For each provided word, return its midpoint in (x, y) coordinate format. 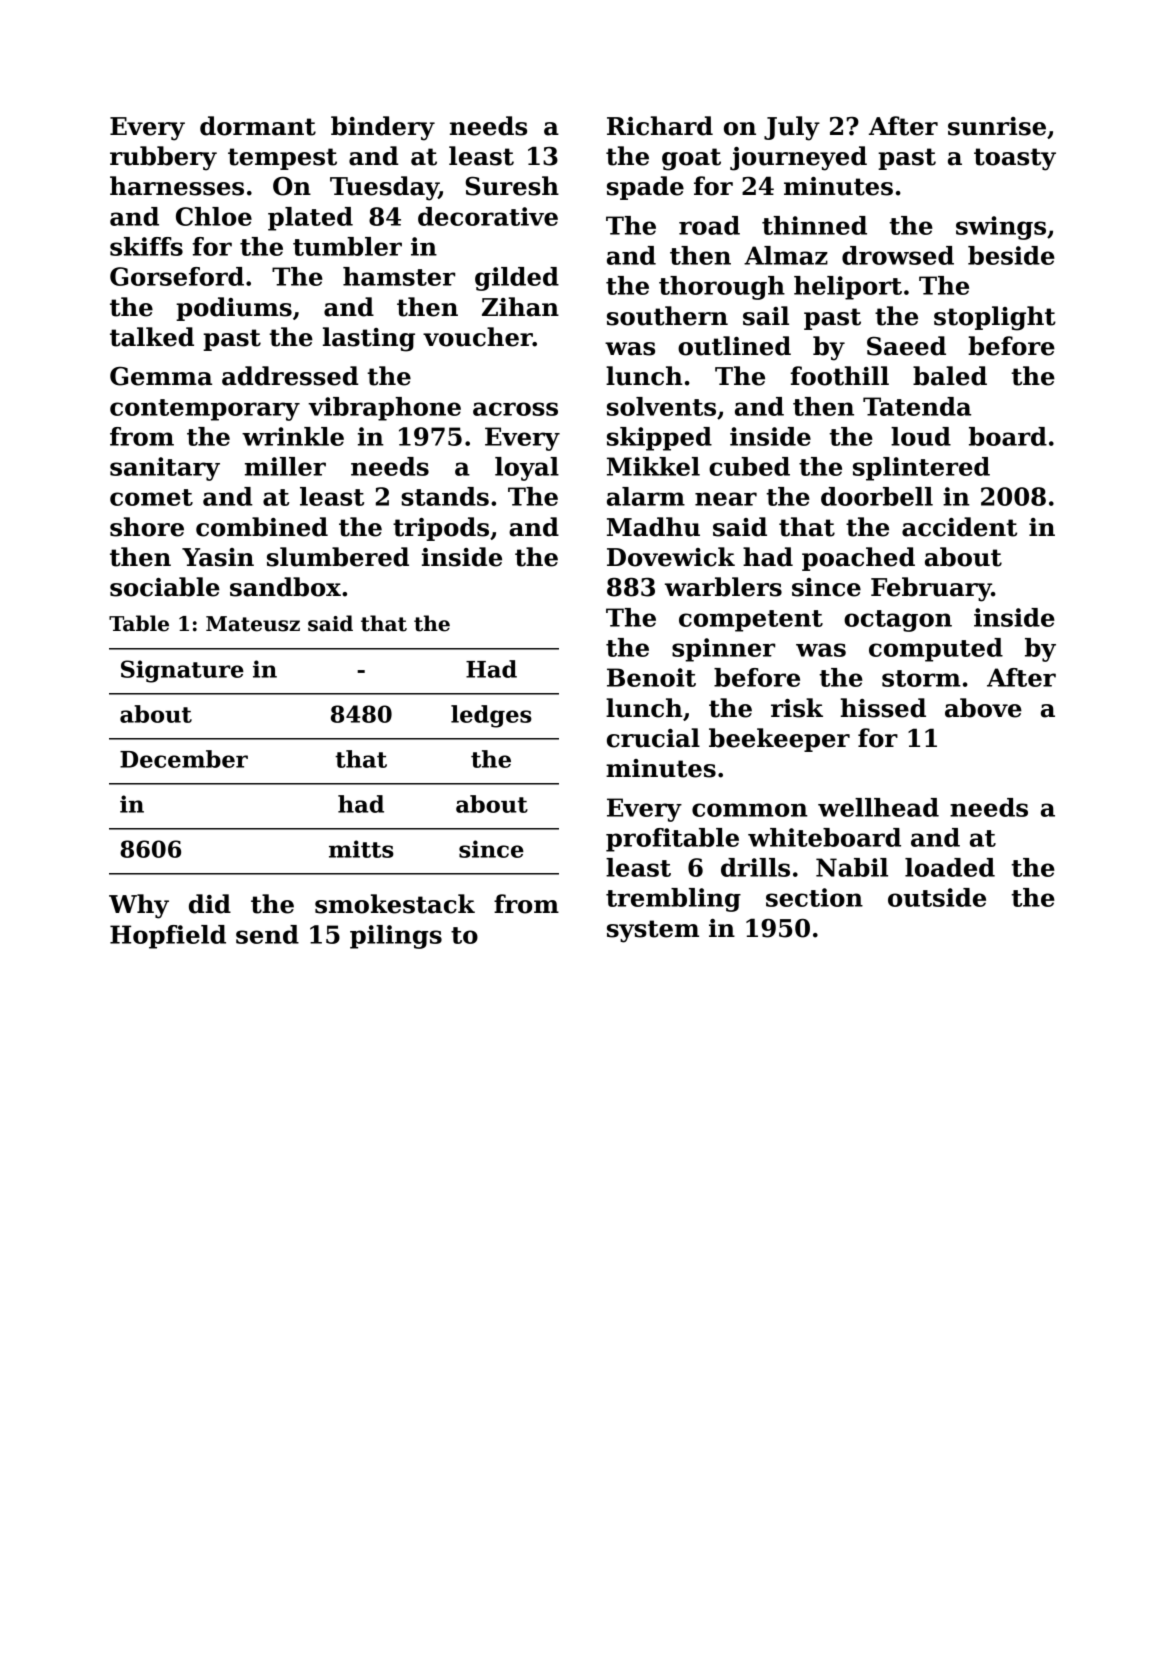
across (515, 409)
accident (959, 527)
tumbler (347, 246)
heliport (848, 288)
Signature (182, 671)
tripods (441, 529)
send (267, 934)
